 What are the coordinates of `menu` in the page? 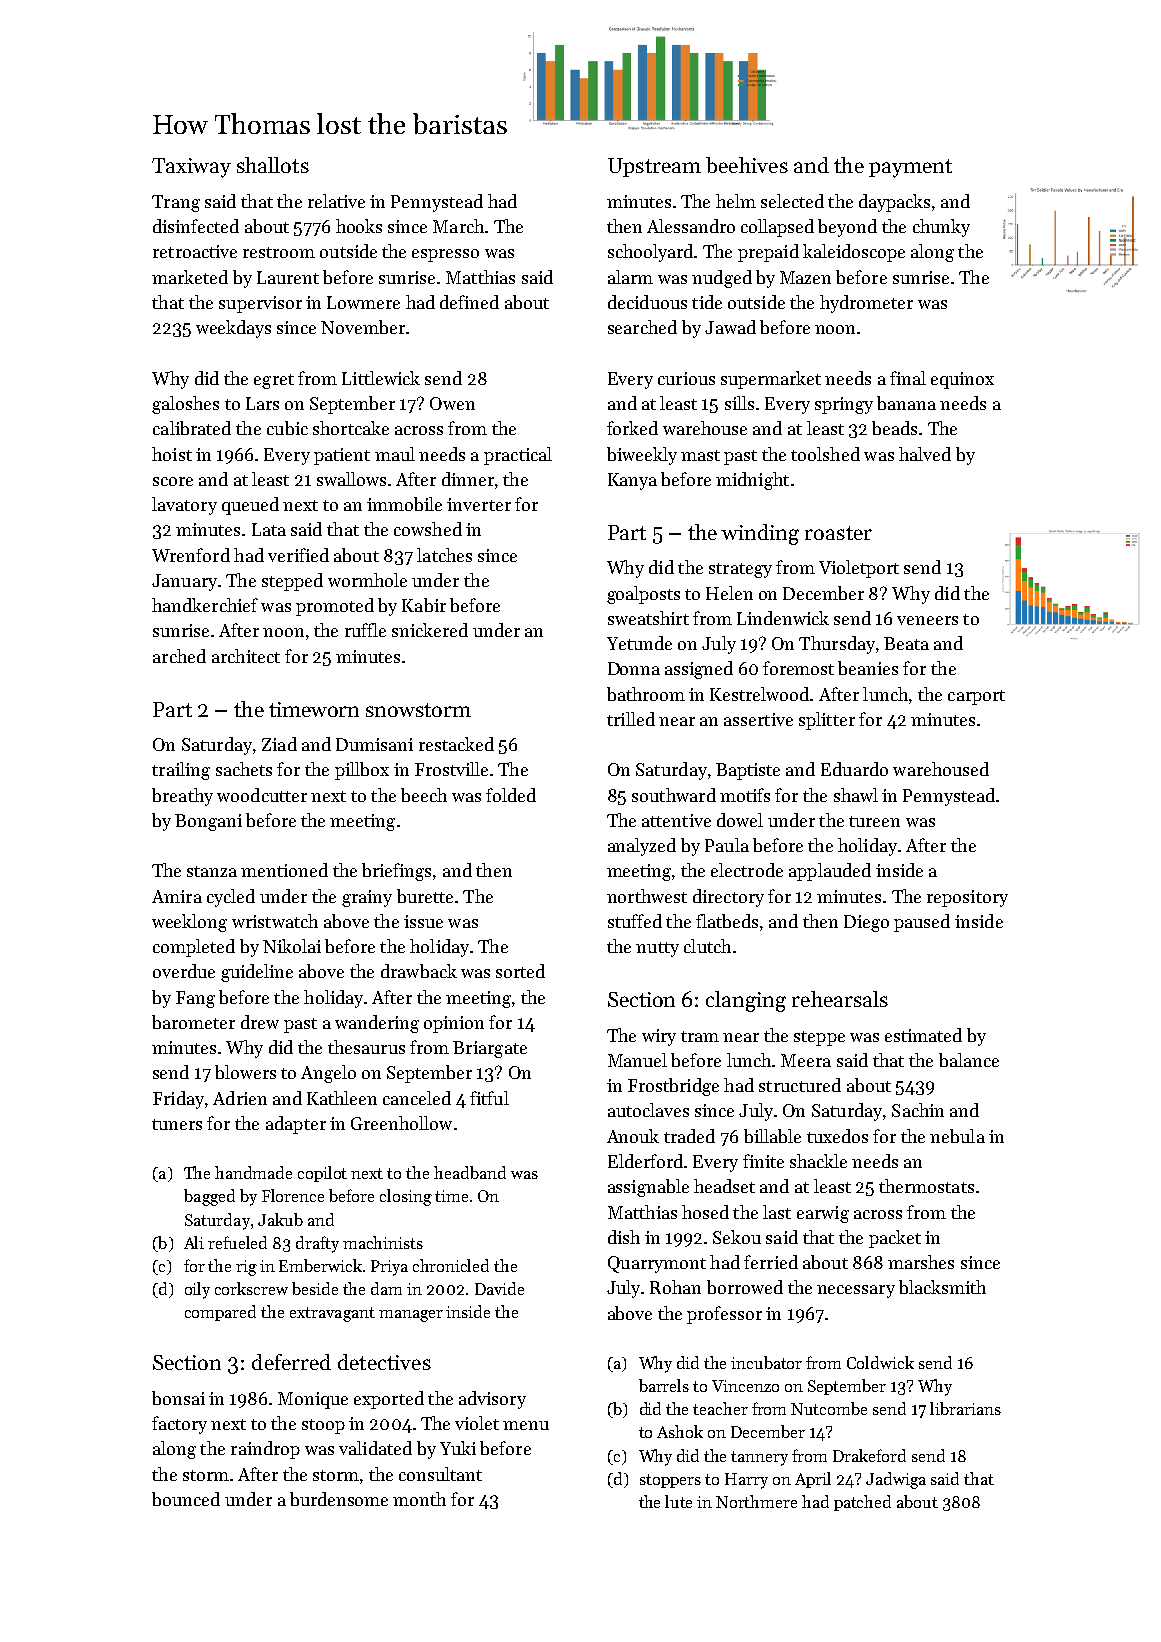 It's located at (526, 1425).
